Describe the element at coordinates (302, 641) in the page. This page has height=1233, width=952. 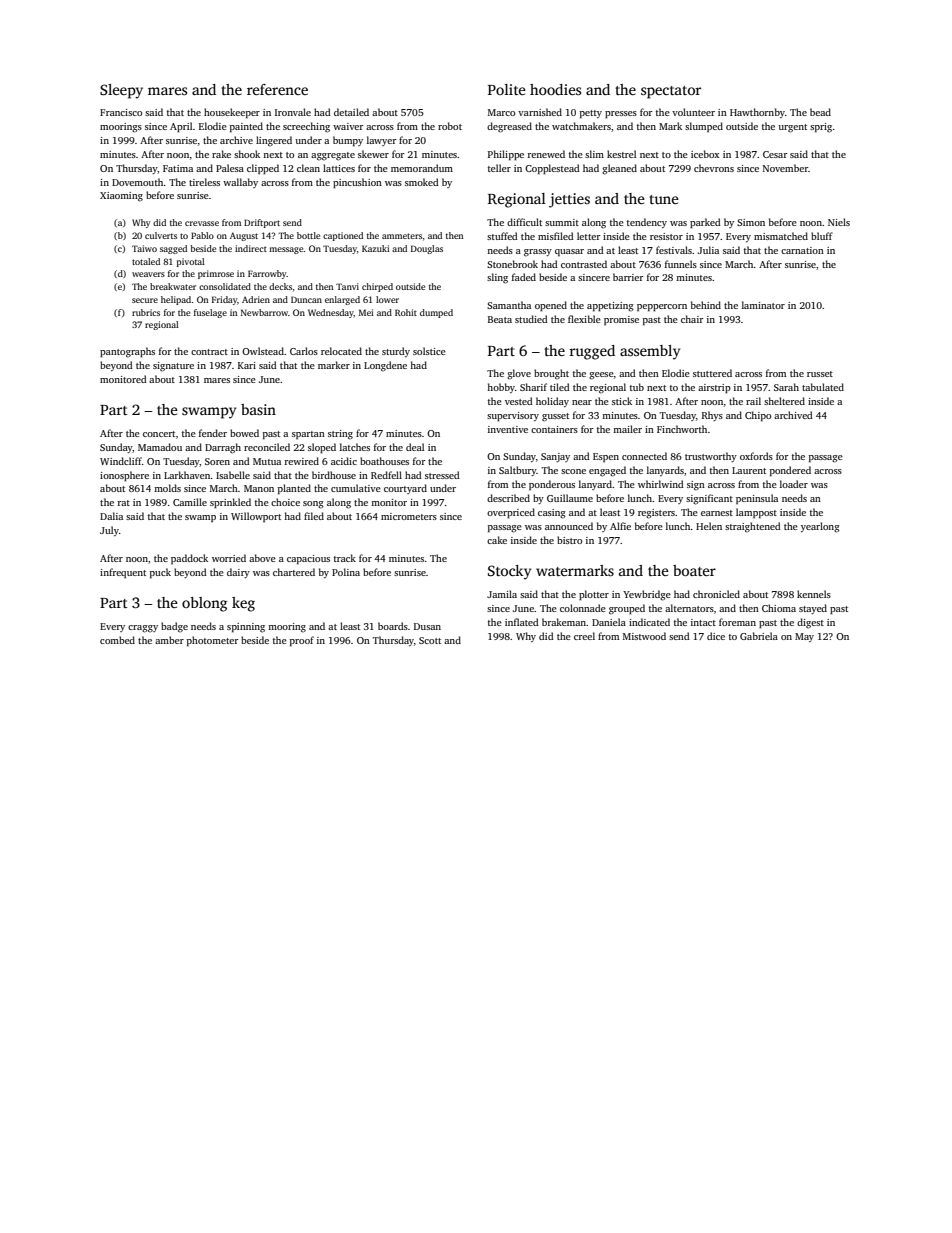
I see `proof` at that location.
